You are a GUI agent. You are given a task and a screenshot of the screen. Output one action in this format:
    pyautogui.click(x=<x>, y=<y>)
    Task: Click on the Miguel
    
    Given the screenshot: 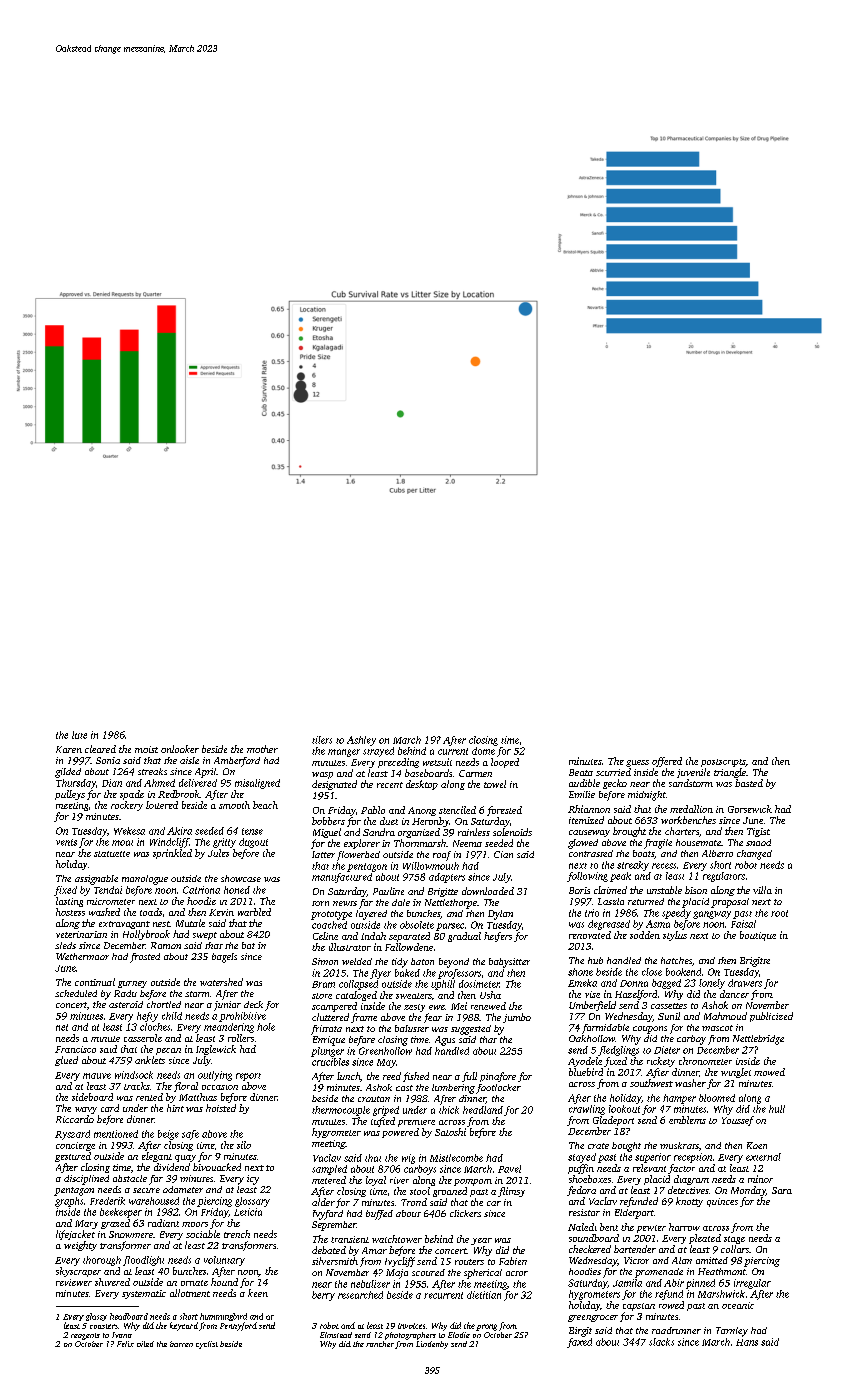 What is the action you would take?
    pyautogui.click(x=327, y=833)
